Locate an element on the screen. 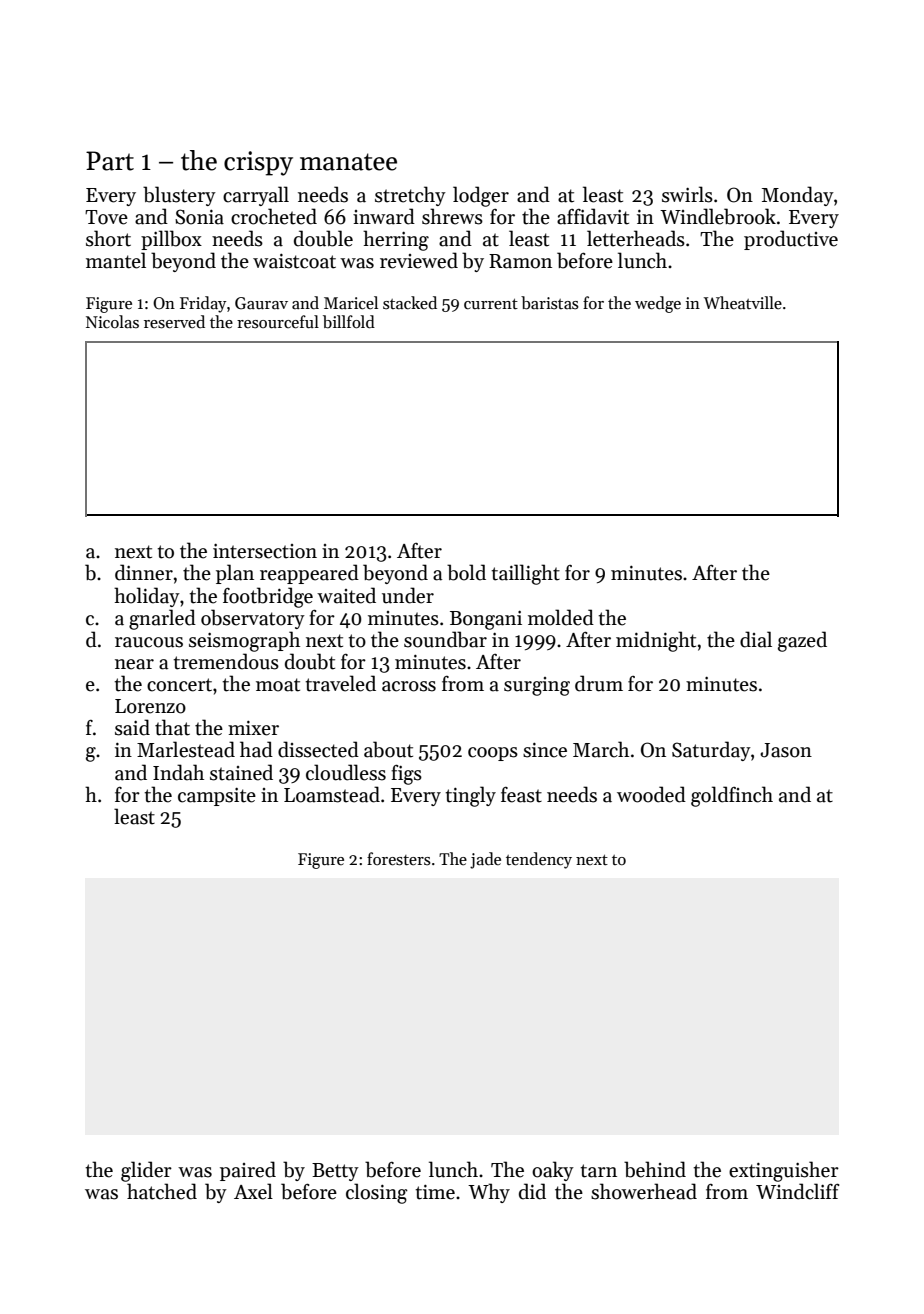  swirls is located at coordinates (687, 194).
